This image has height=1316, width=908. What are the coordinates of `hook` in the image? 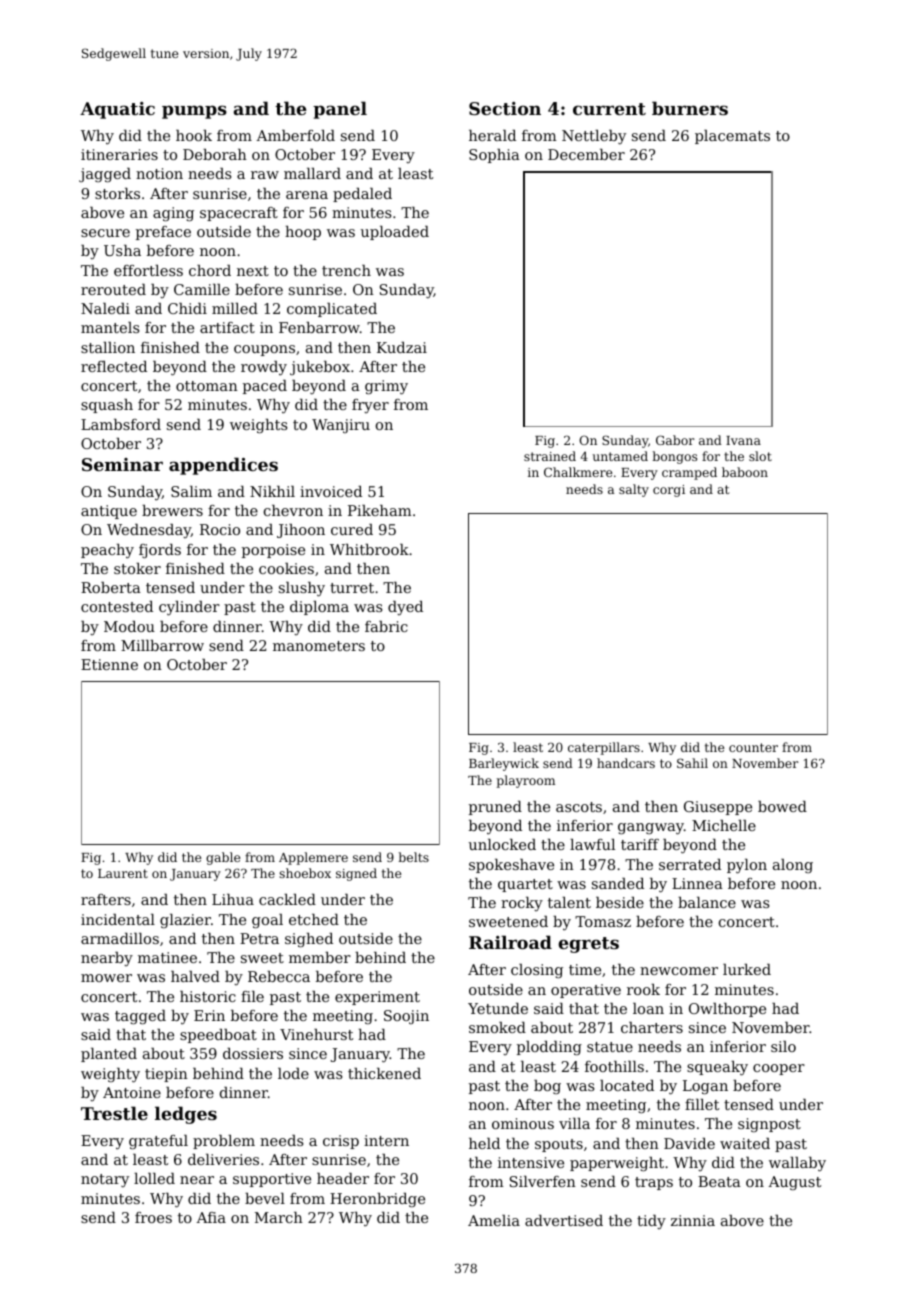 It's located at (194, 135).
